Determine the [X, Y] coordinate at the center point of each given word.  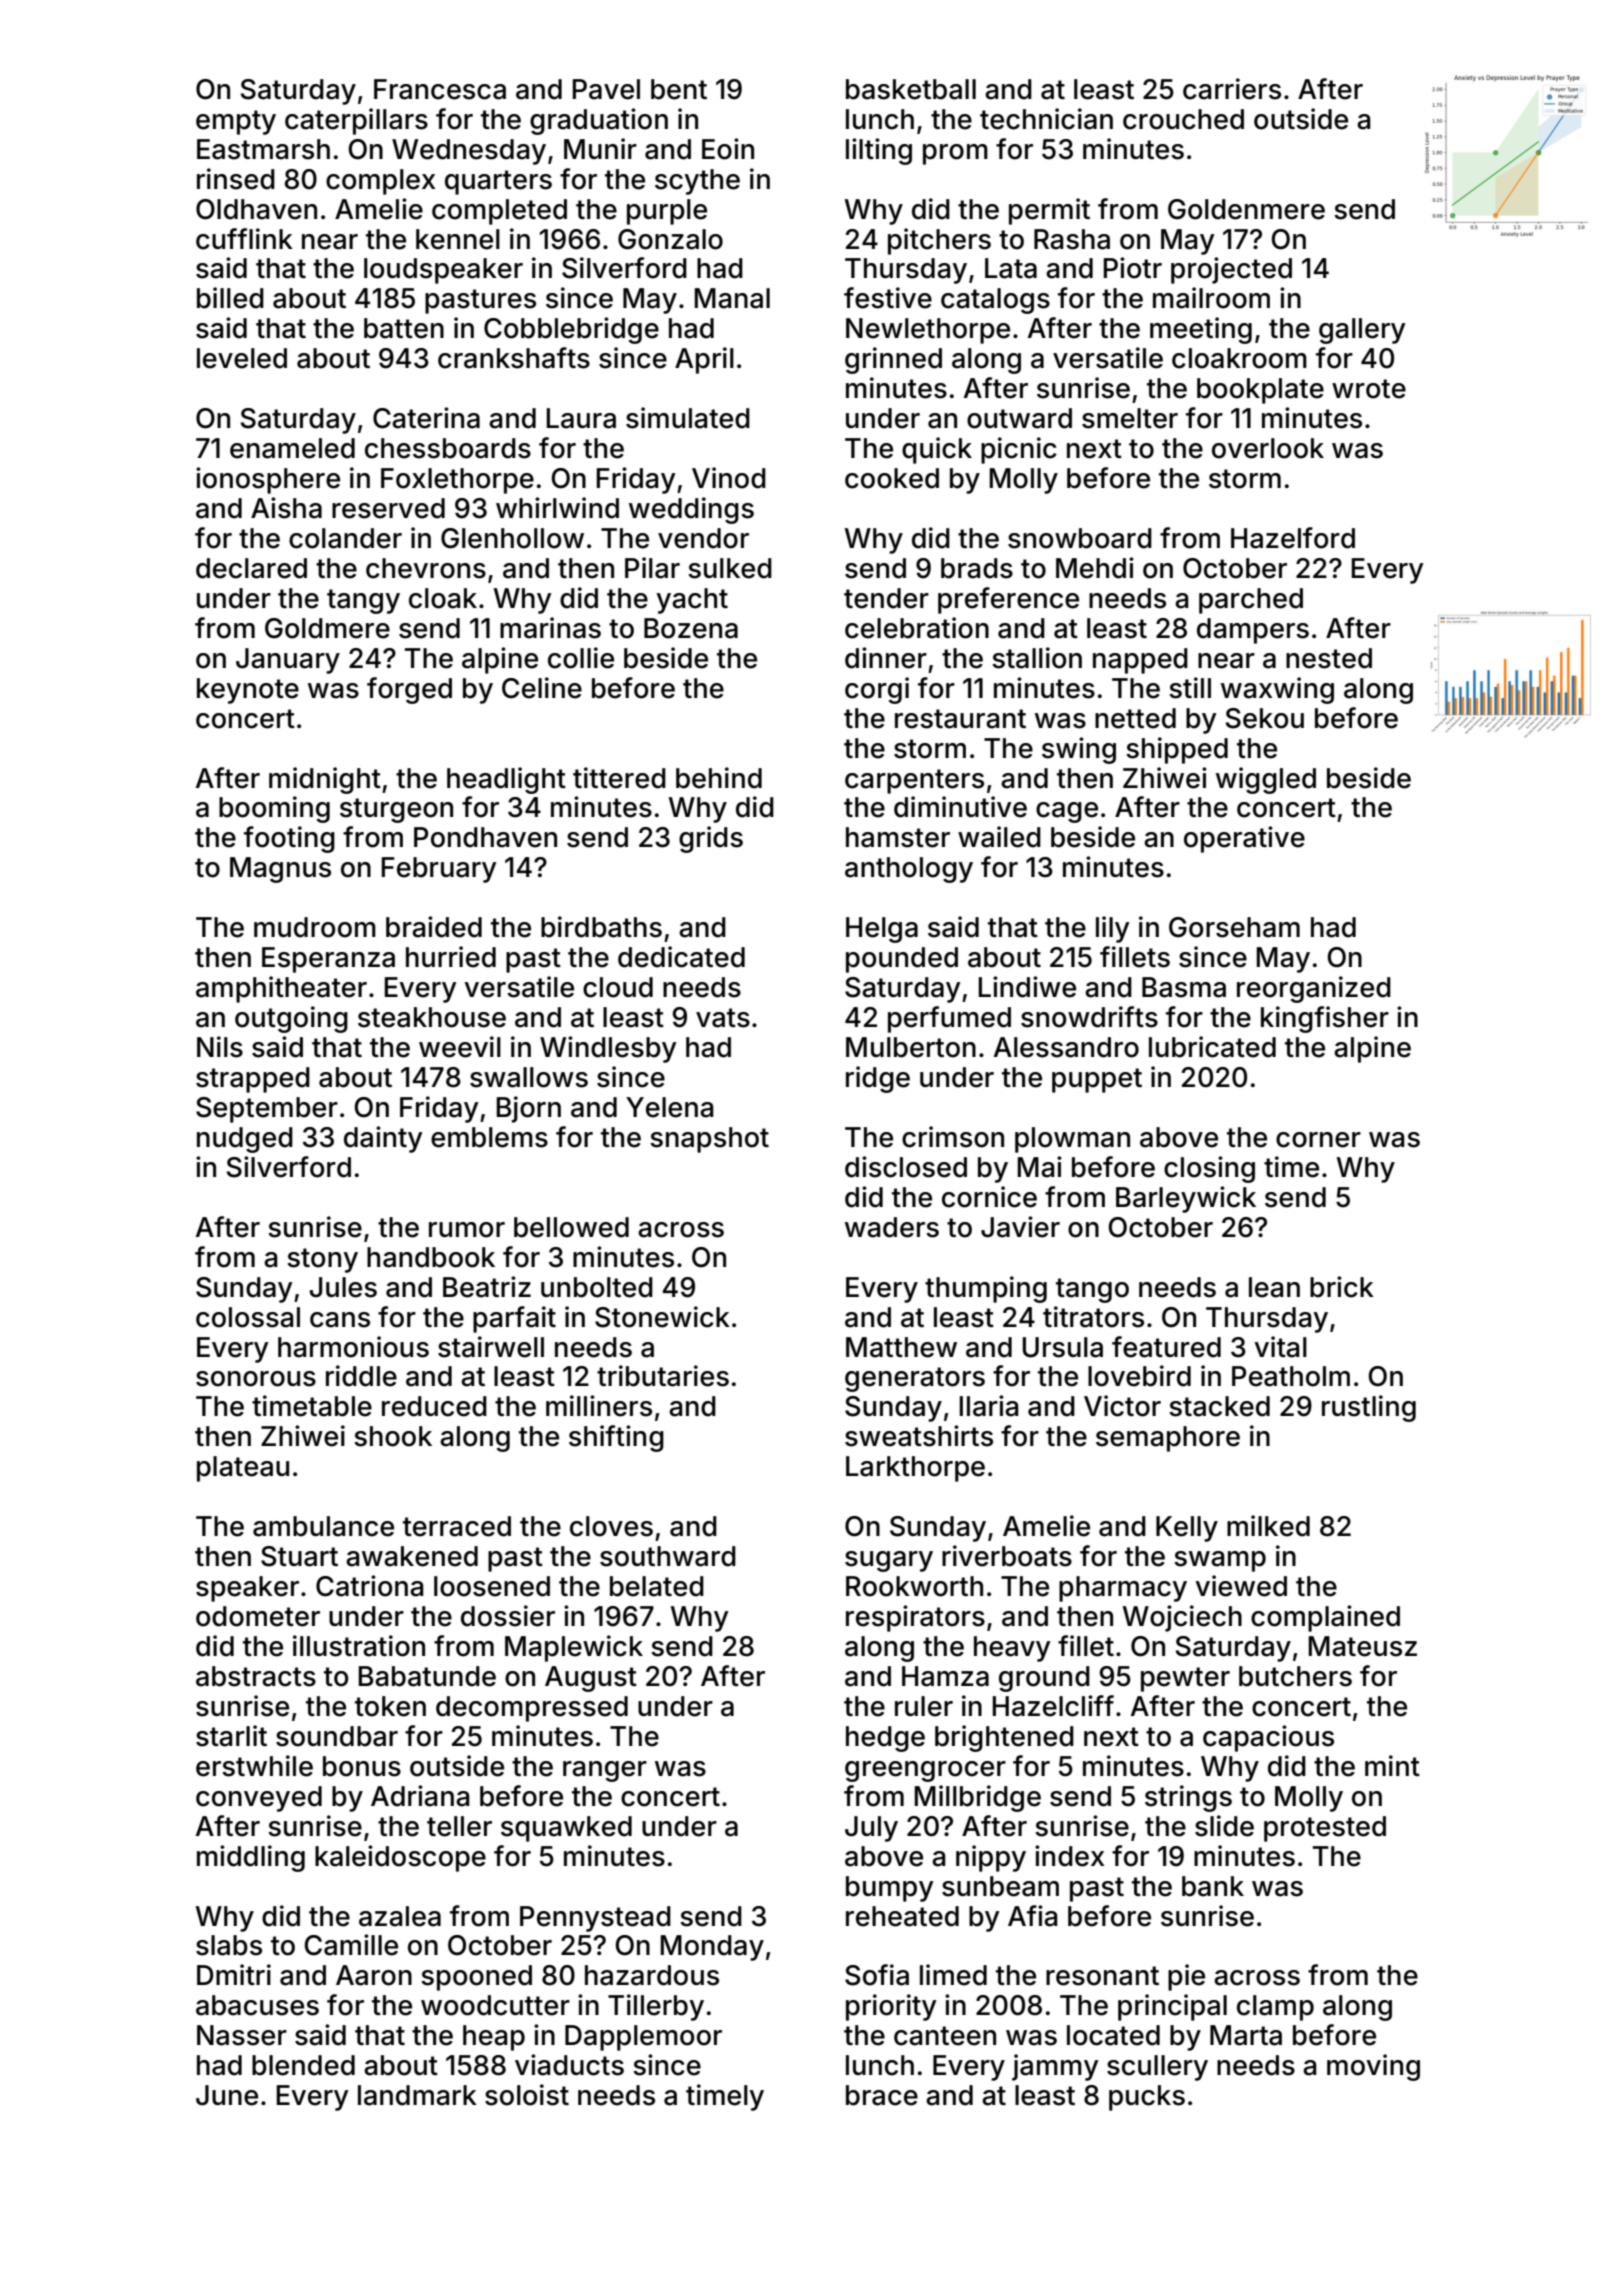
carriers [1232, 89]
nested [1329, 658]
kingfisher [1325, 1019]
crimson [953, 1137]
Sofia [877, 1975]
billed [230, 298]
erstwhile [254, 1766]
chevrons [426, 568]
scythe [697, 182]
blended [303, 2065]
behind [719, 778]
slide [1224, 1826]
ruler [924, 1706]
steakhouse [432, 1017]
